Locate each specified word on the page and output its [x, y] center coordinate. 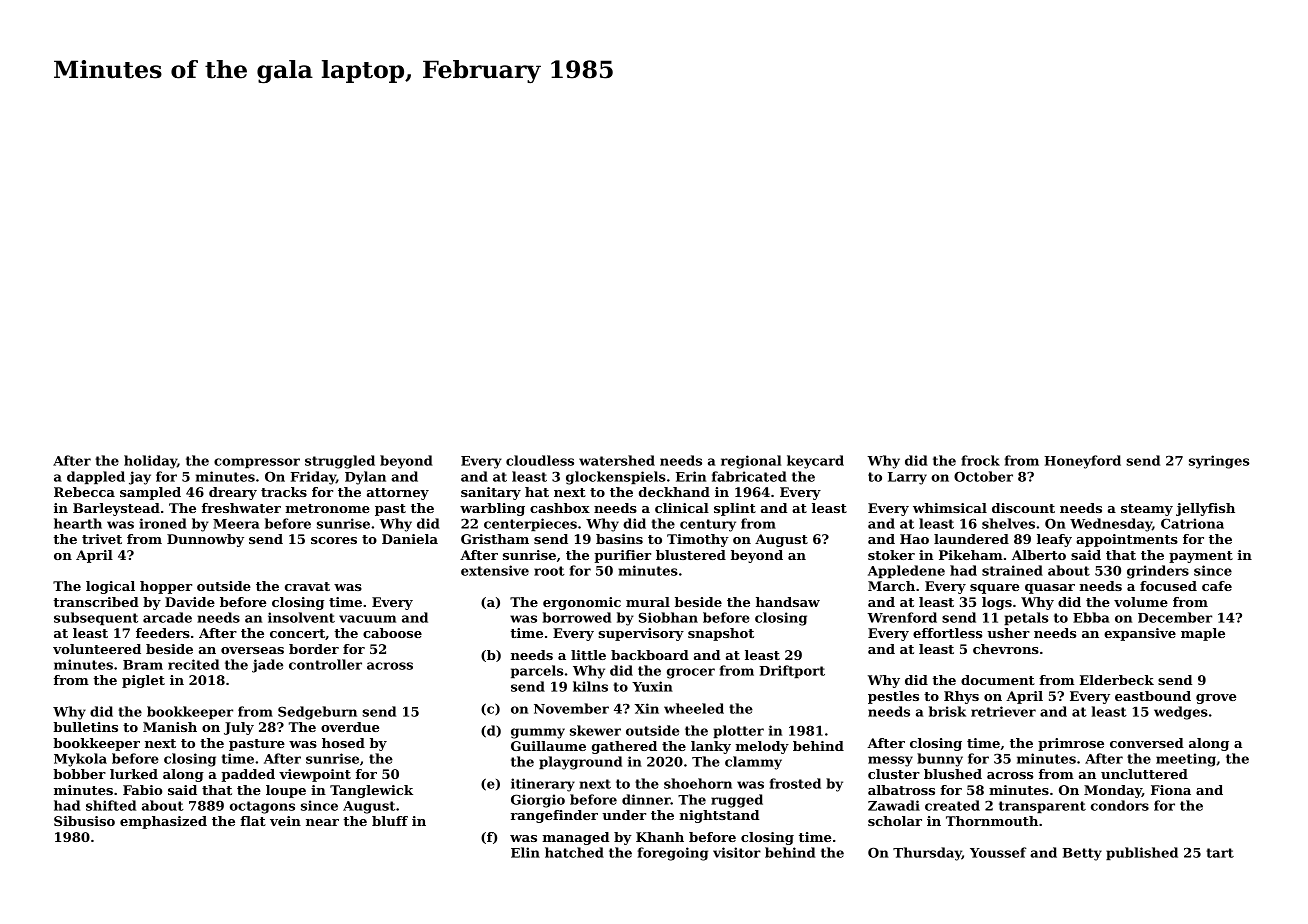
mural [648, 602]
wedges [1181, 713]
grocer [691, 673]
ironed [163, 523]
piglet [143, 681]
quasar [1050, 589]
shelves [1008, 523]
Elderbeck [1117, 680]
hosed [343, 743]
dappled [96, 477]
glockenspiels [616, 478]
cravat [307, 586]
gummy [538, 733]
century [708, 525]
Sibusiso [84, 821]
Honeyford [1082, 462]
